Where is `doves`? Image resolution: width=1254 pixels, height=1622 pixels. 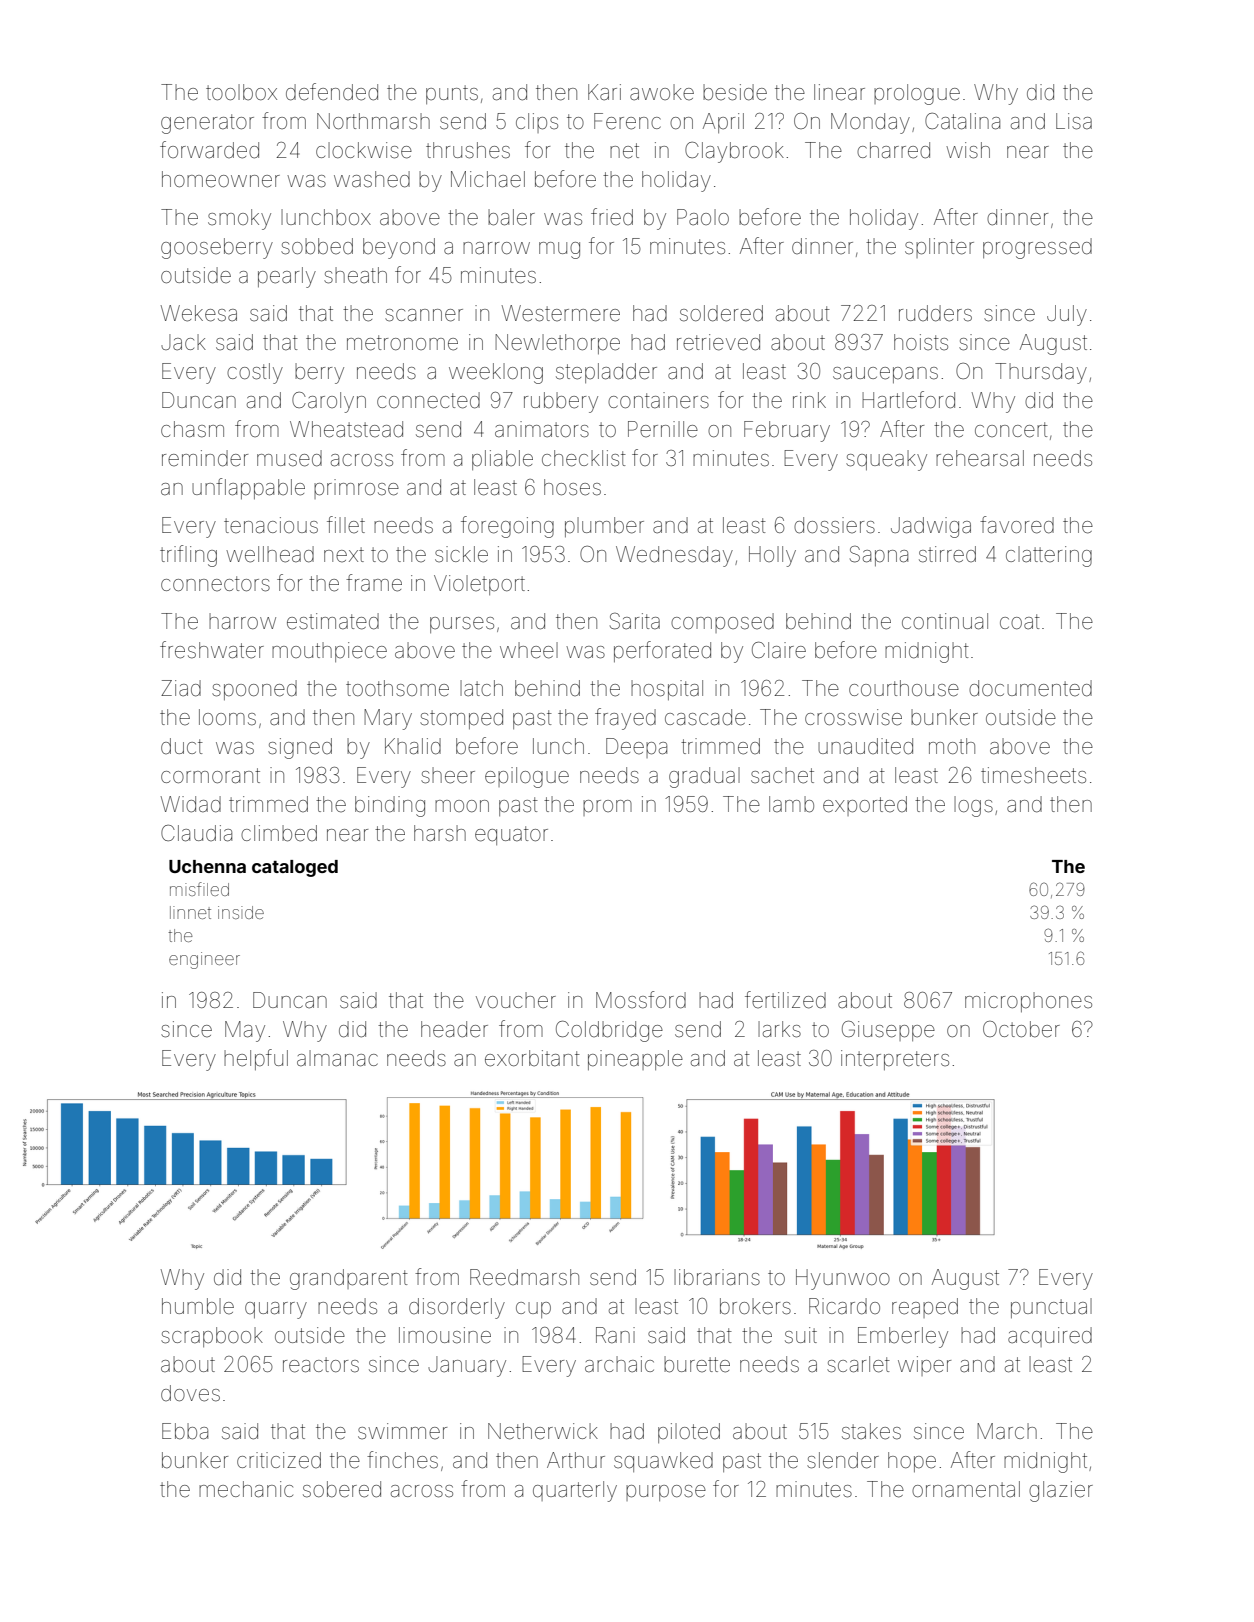
doves is located at coordinates (190, 1393).
